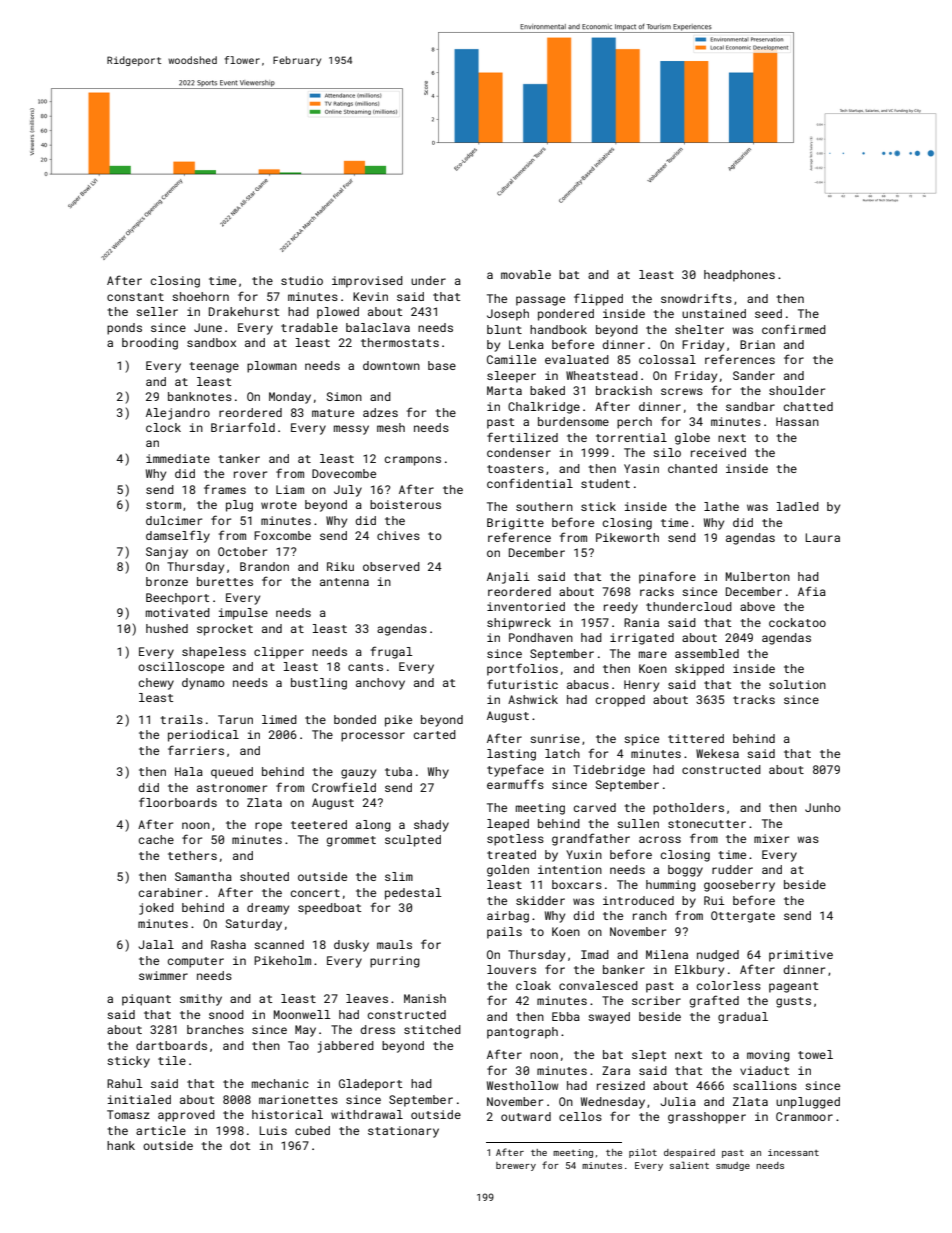 The height and width of the screenshot is (1233, 952). I want to click on tethers, so click(192, 855).
